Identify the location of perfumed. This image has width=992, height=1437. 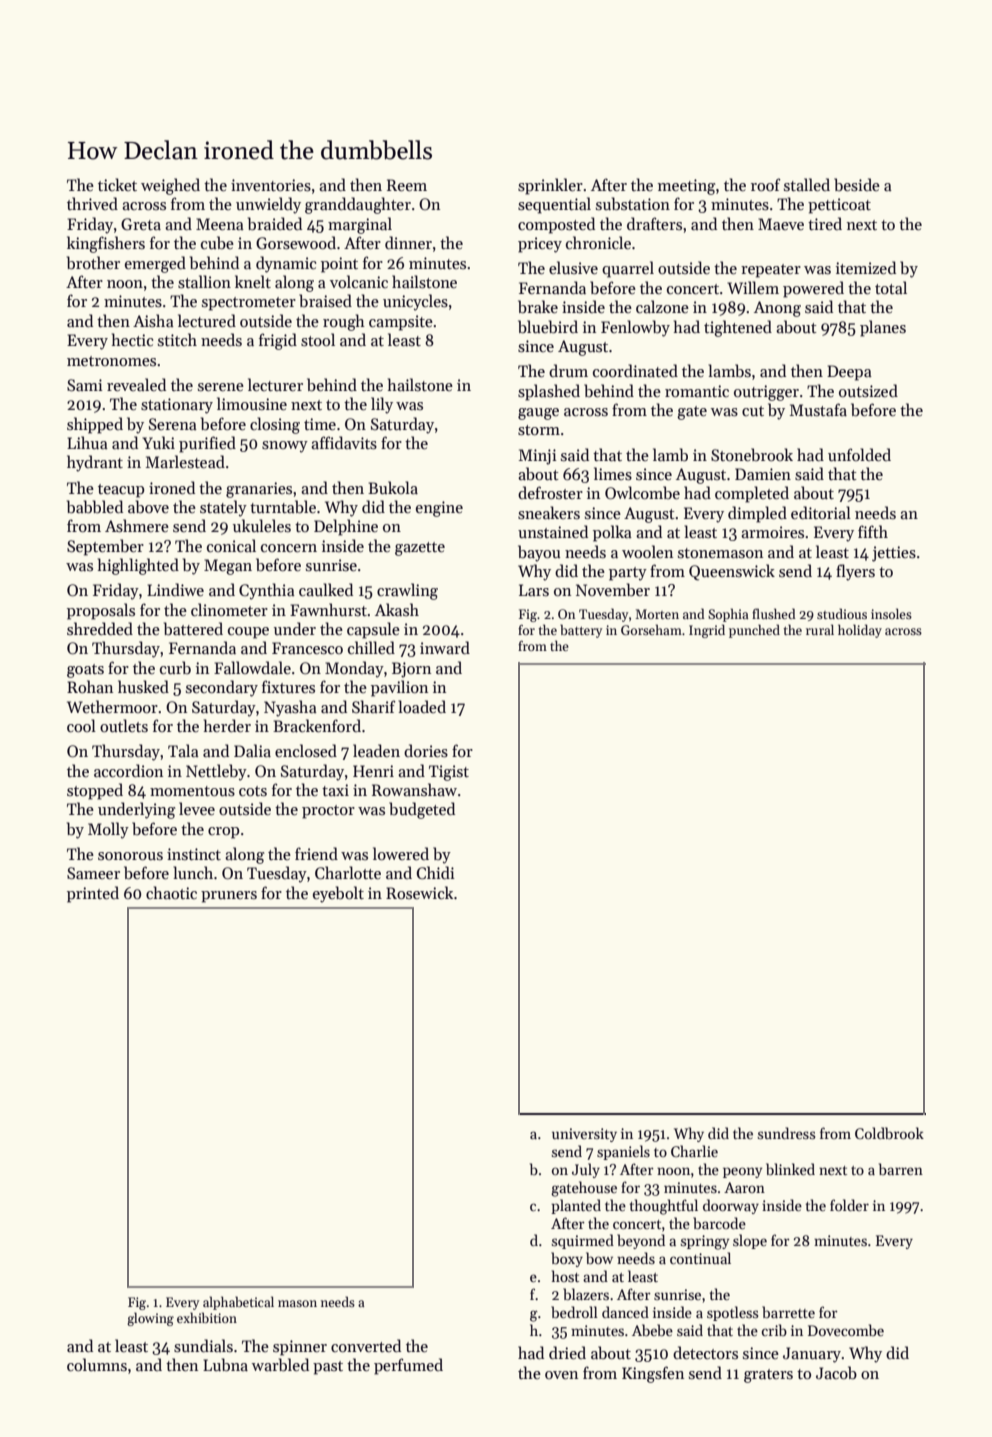
(408, 1366).
